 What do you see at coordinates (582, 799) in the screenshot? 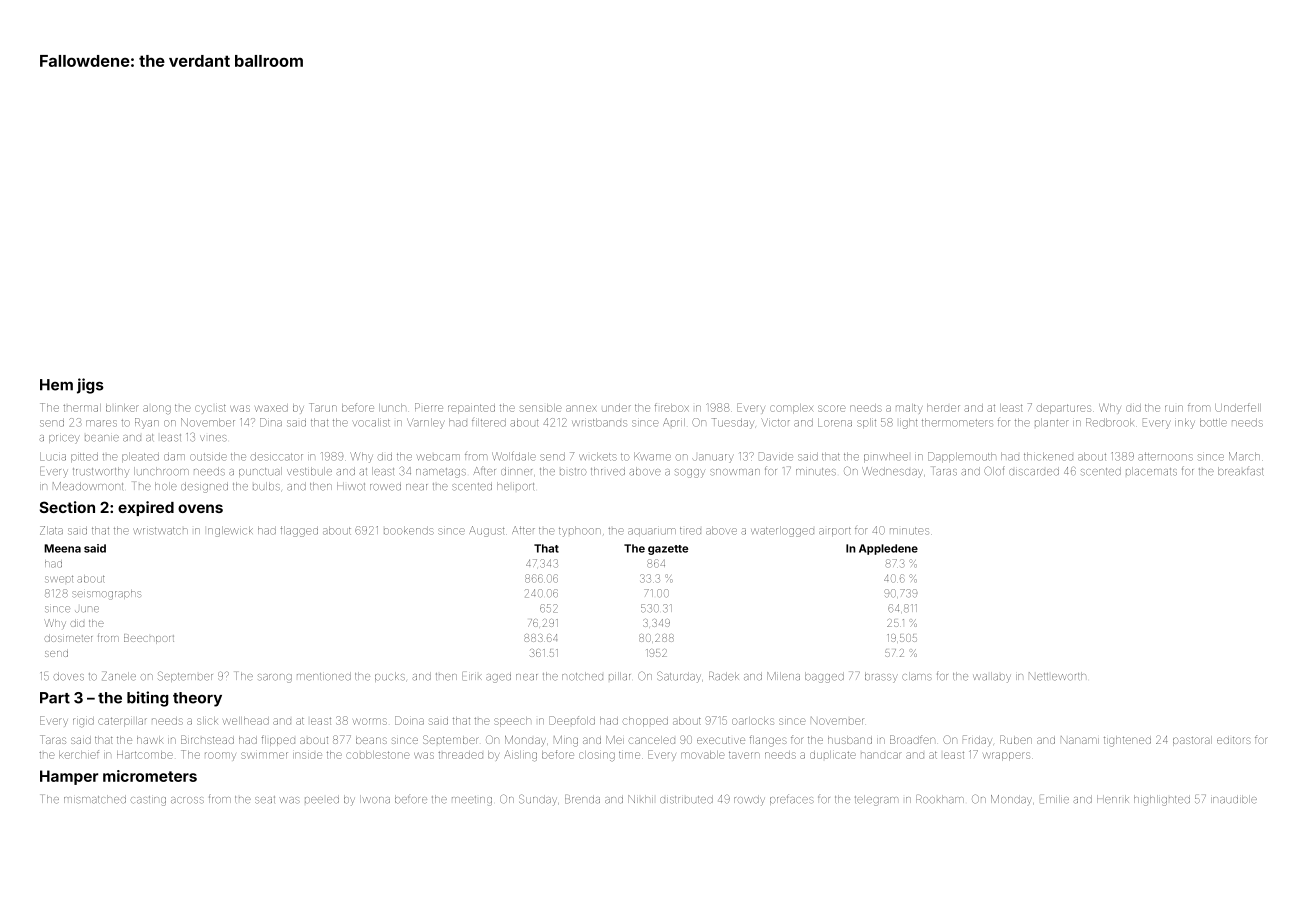
I see `Brenda` at bounding box center [582, 799].
